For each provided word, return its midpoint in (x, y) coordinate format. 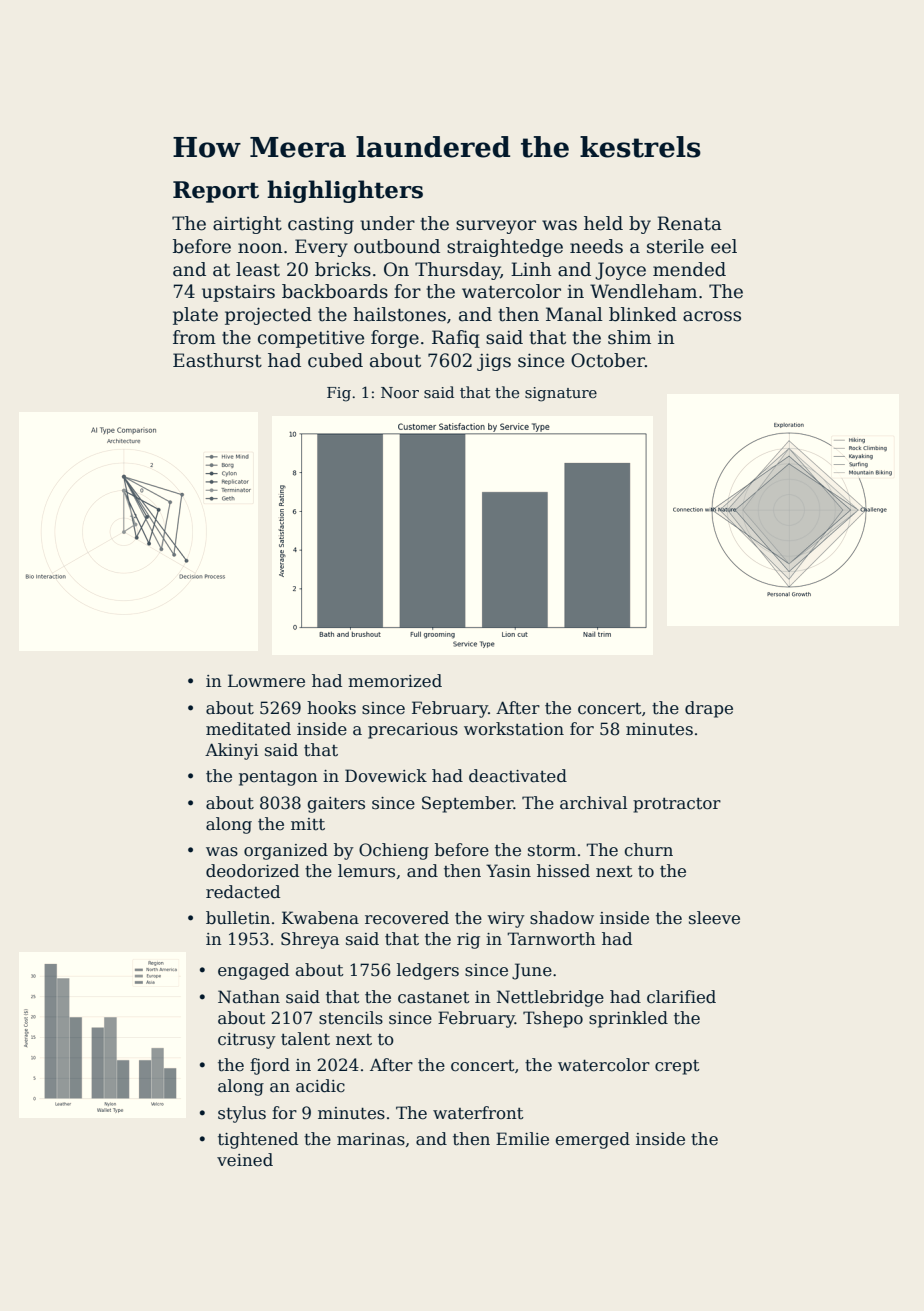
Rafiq (456, 339)
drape (709, 709)
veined (245, 1160)
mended (689, 269)
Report (216, 192)
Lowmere (266, 681)
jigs (494, 362)
